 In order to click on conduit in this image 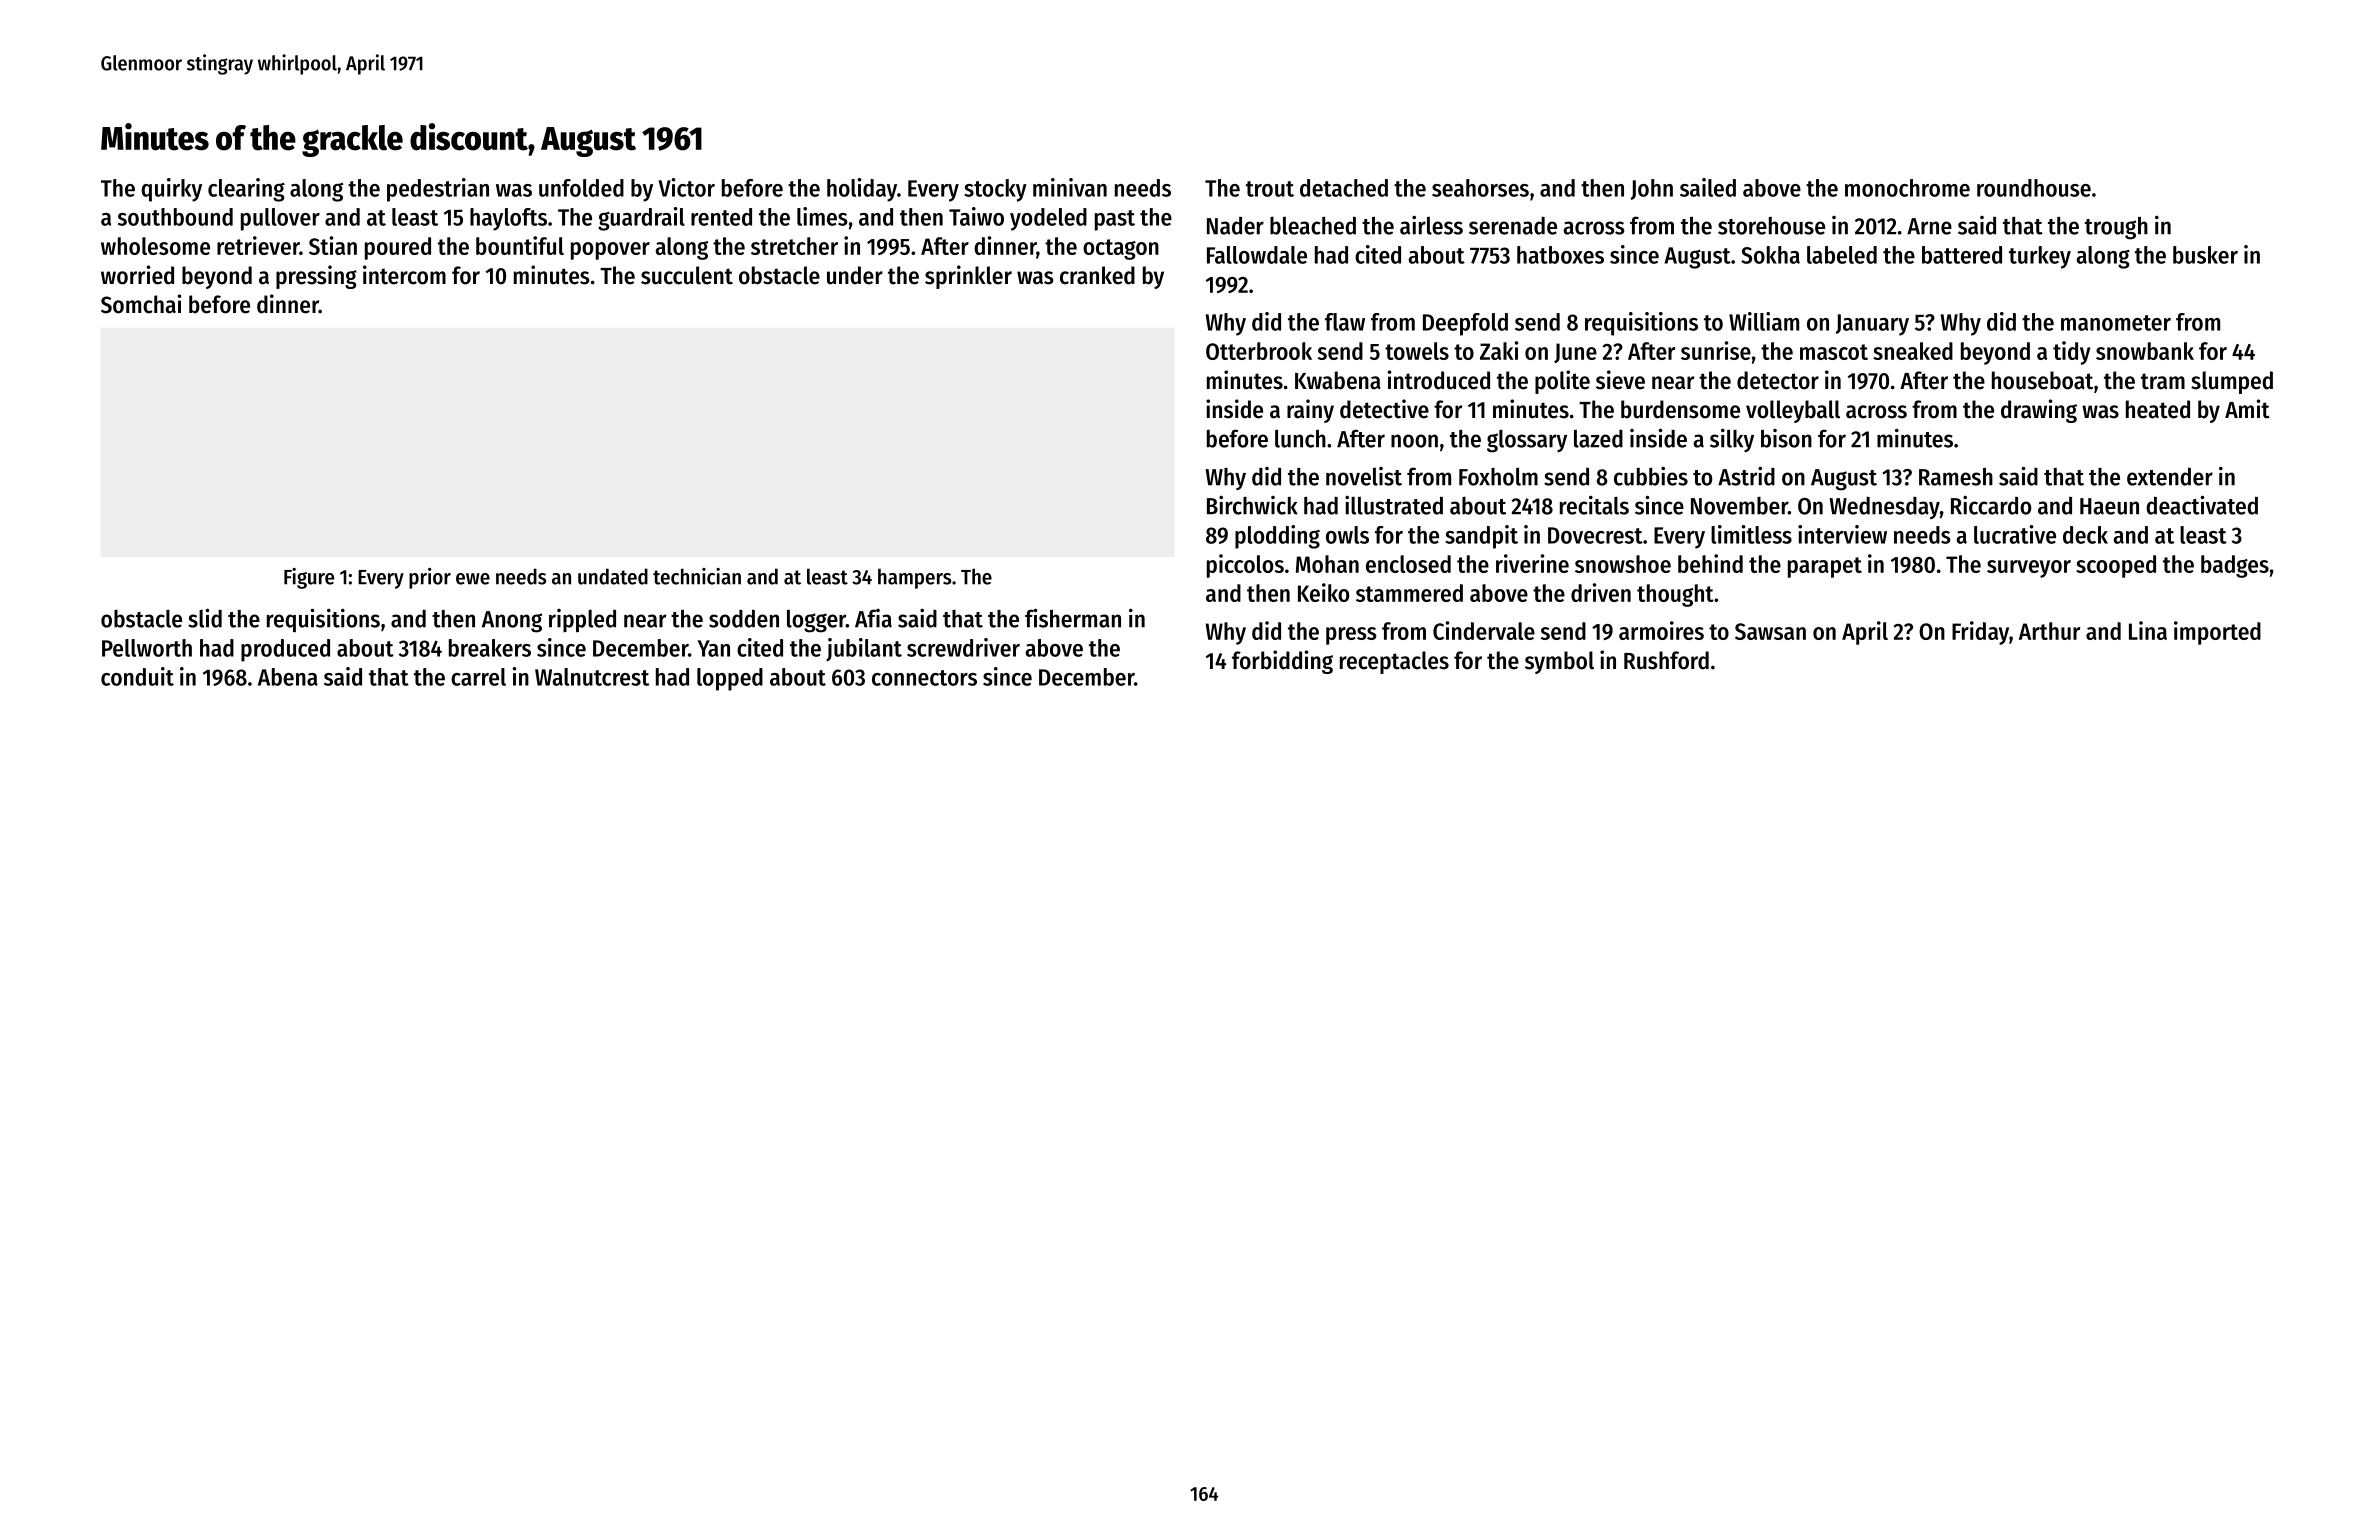, I will do `click(137, 676)`.
